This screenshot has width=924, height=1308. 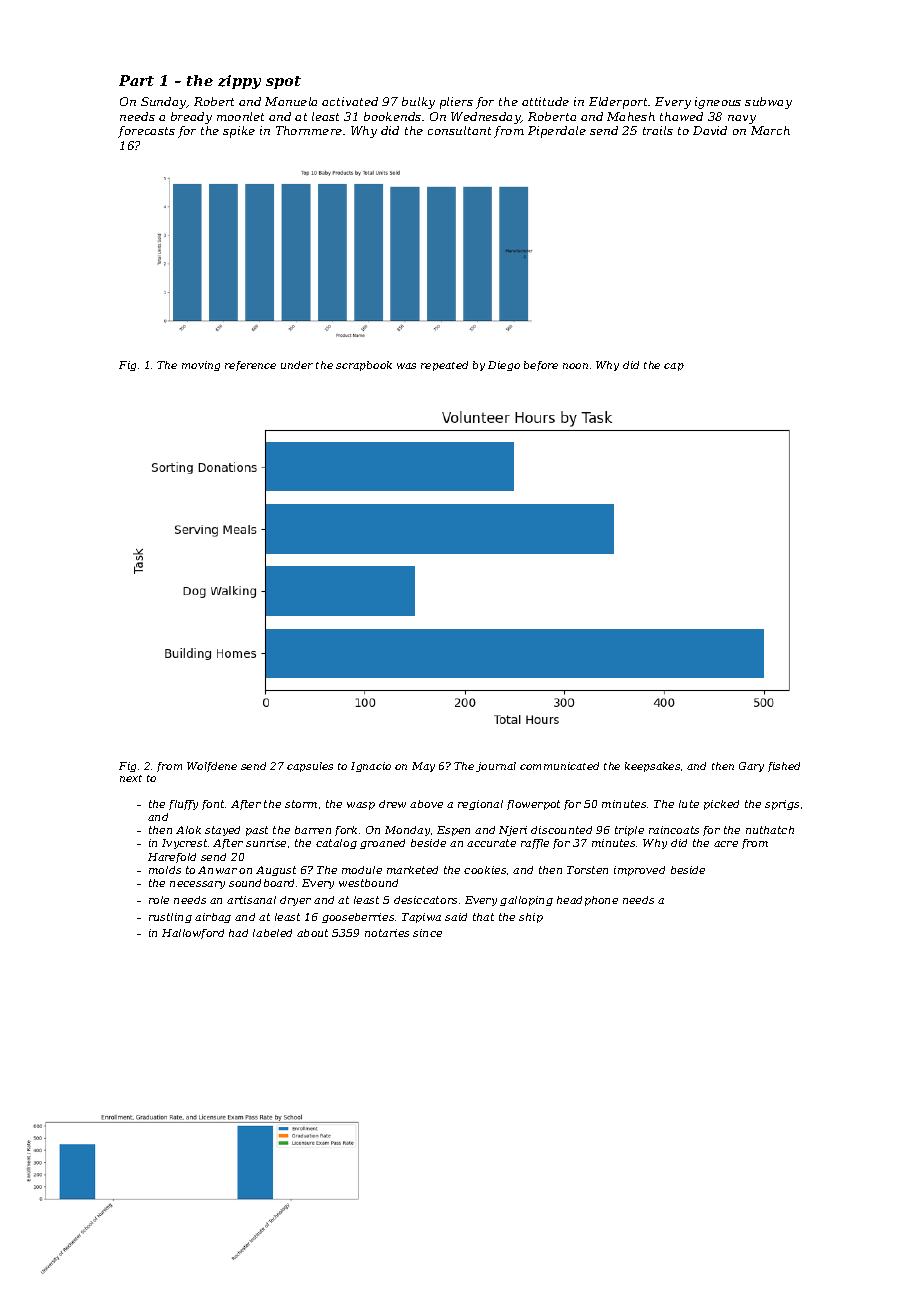 What do you see at coordinates (193, 934) in the screenshot?
I see `Hallowford` at bounding box center [193, 934].
